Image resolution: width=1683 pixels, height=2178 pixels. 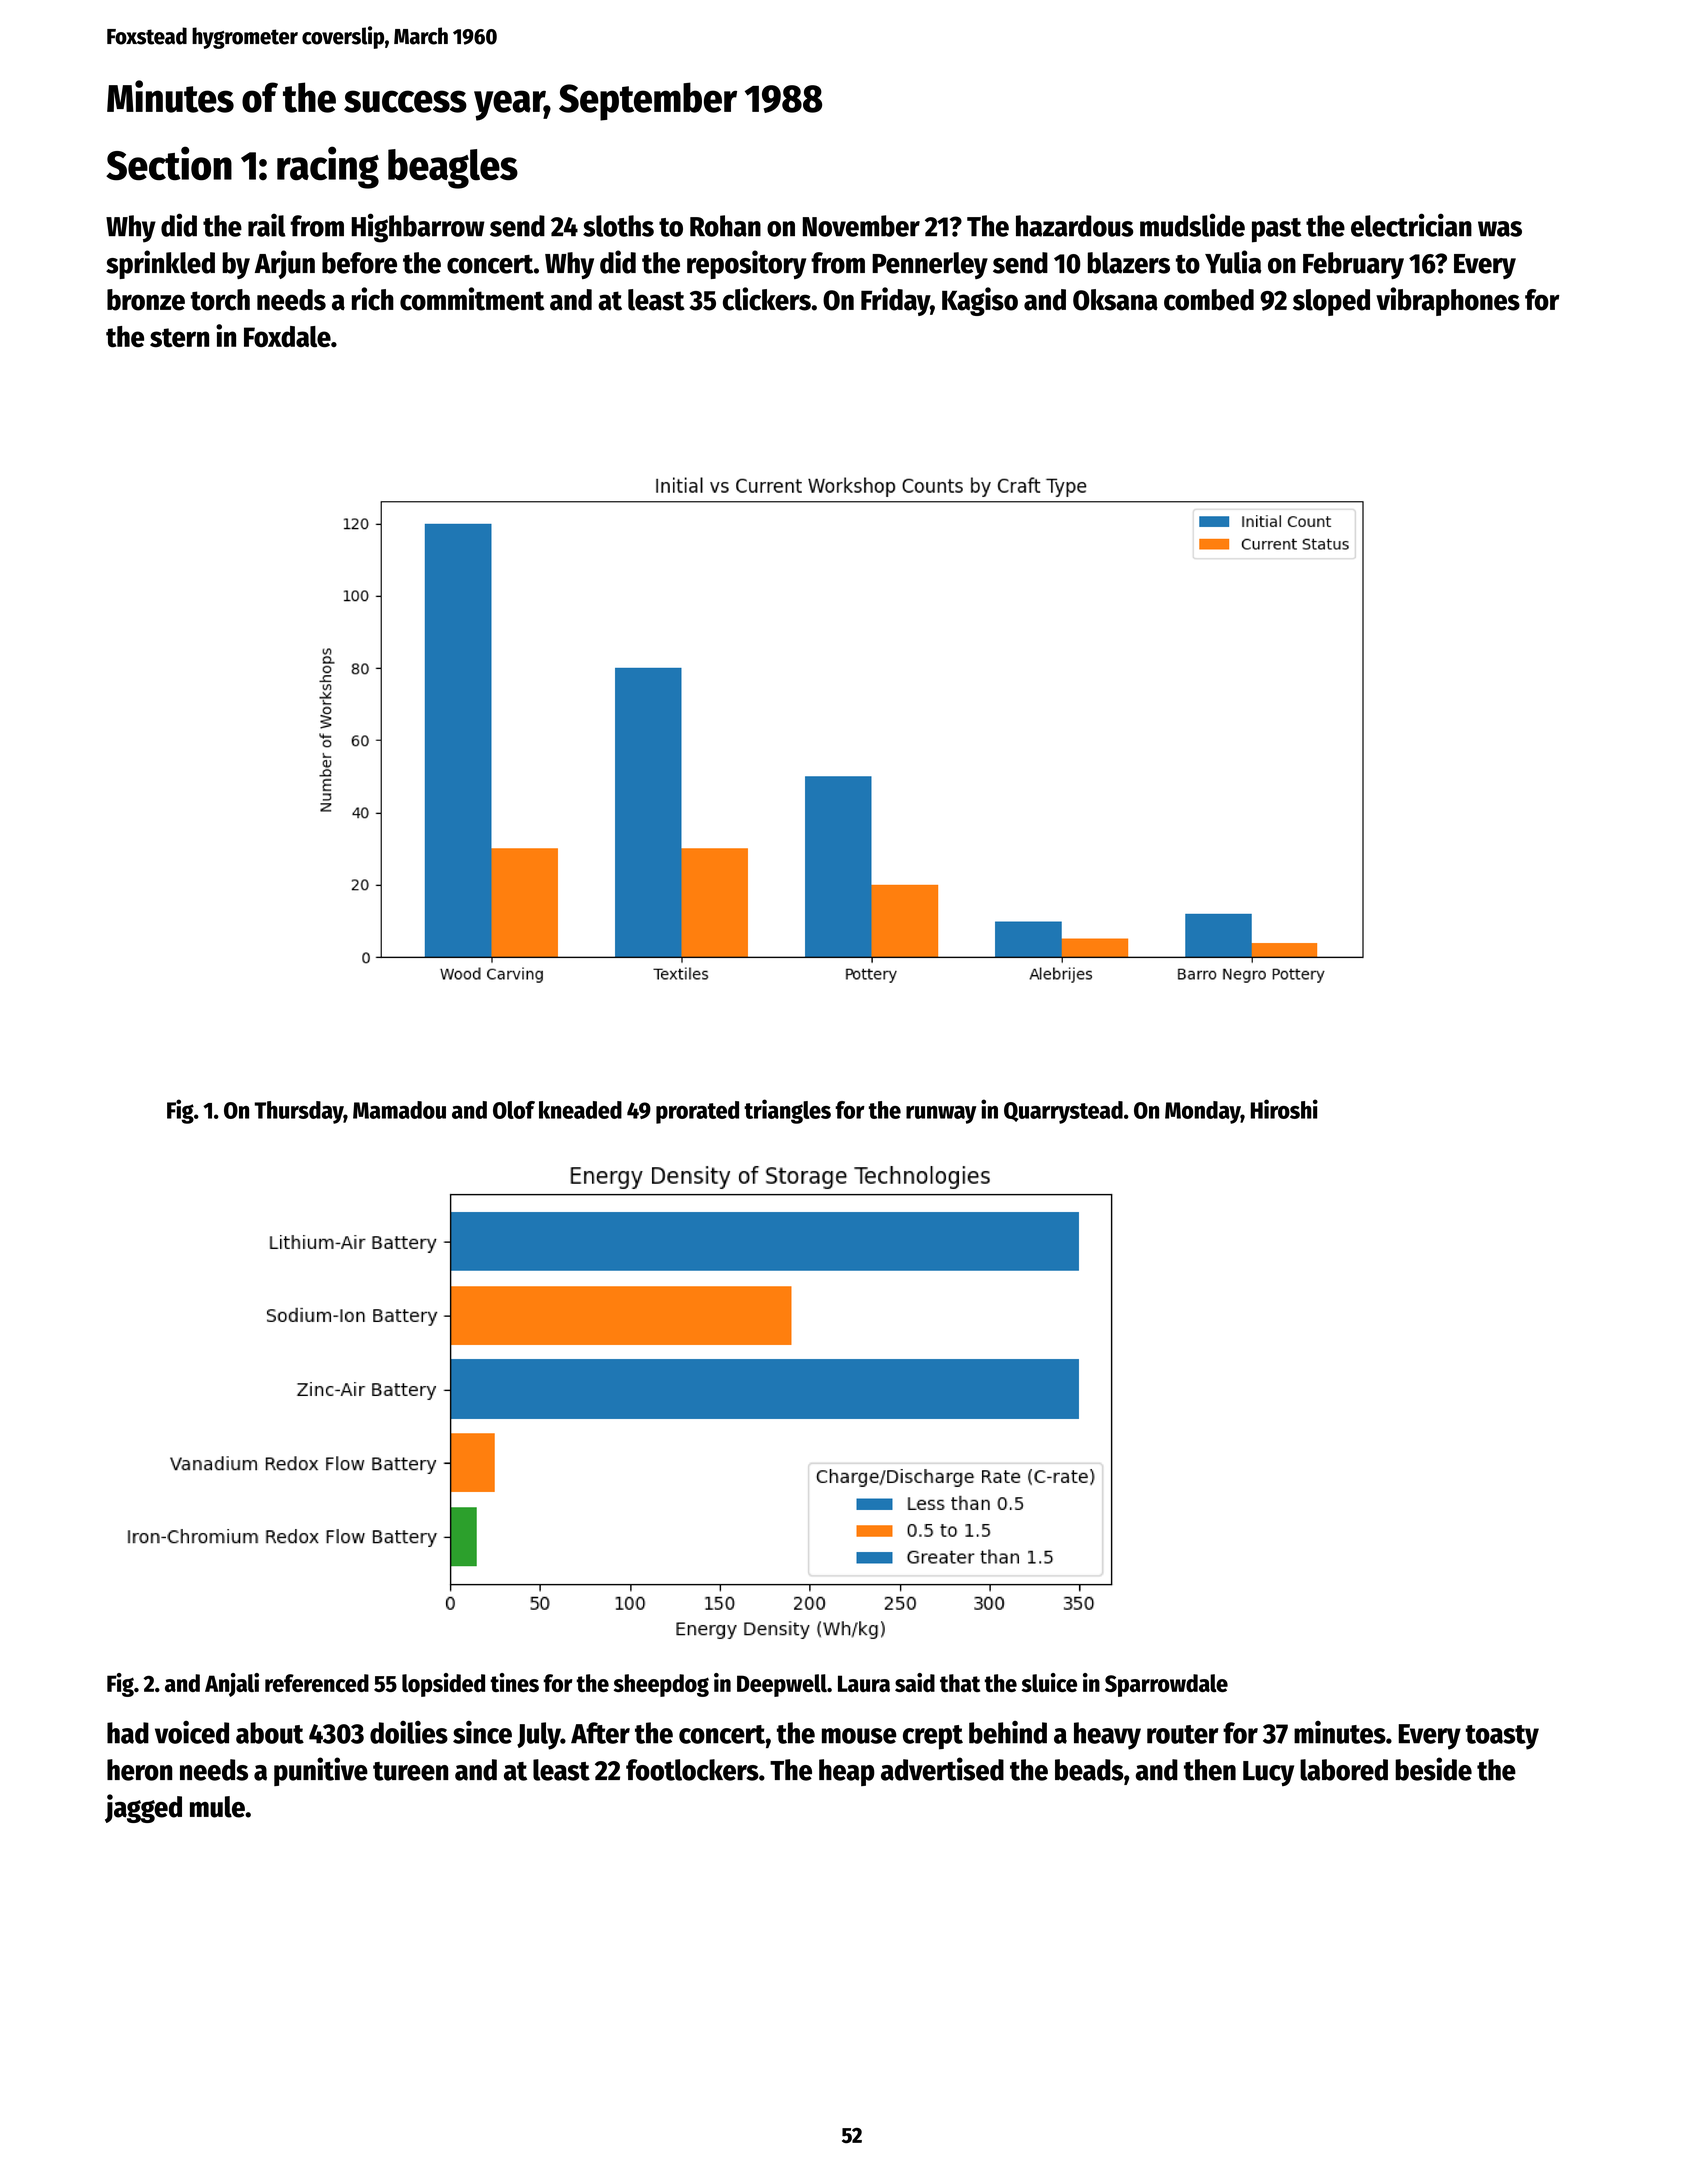 I want to click on sheepdog, so click(x=661, y=1685).
